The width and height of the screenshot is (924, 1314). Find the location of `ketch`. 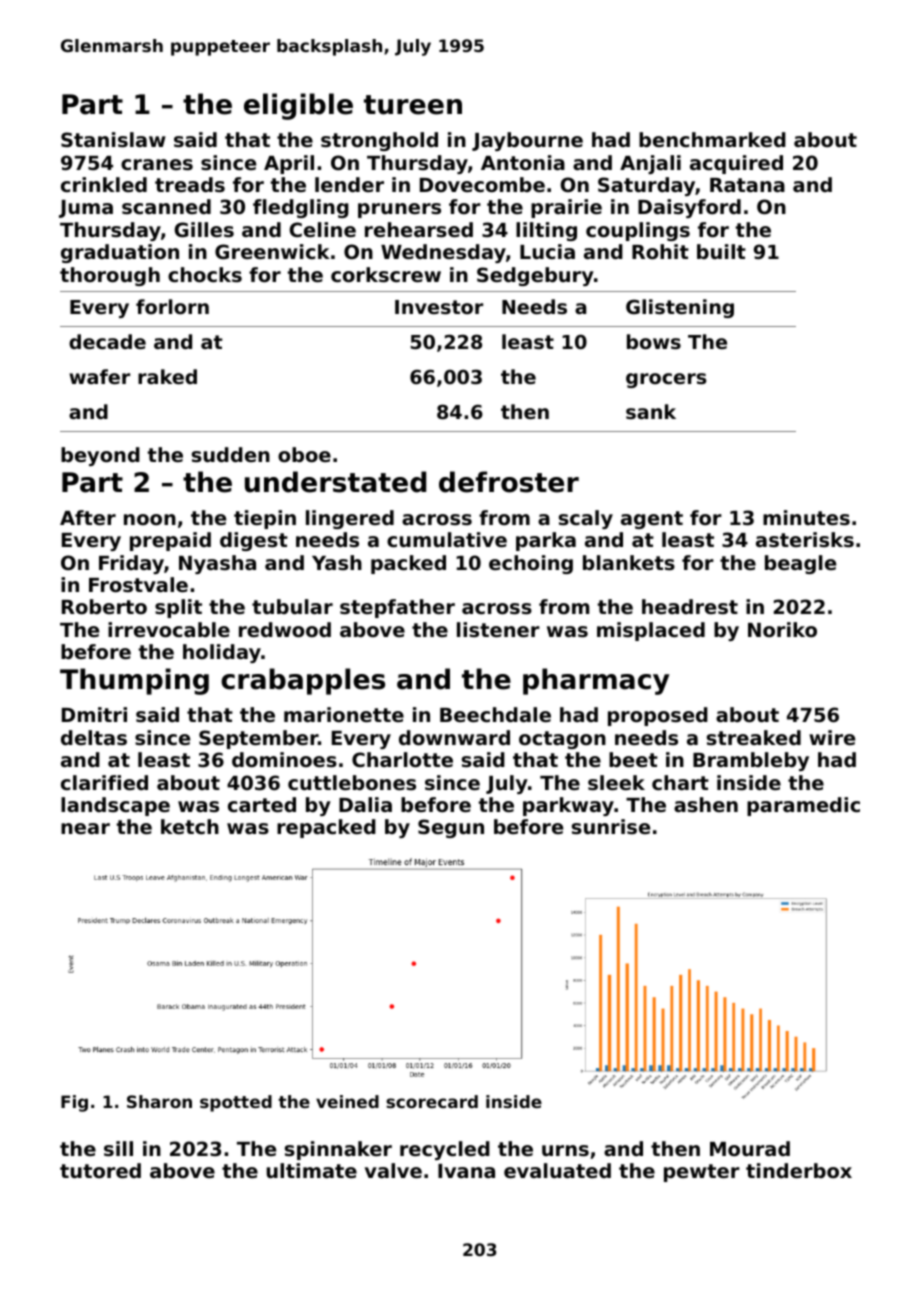

ketch is located at coordinates (190, 826).
